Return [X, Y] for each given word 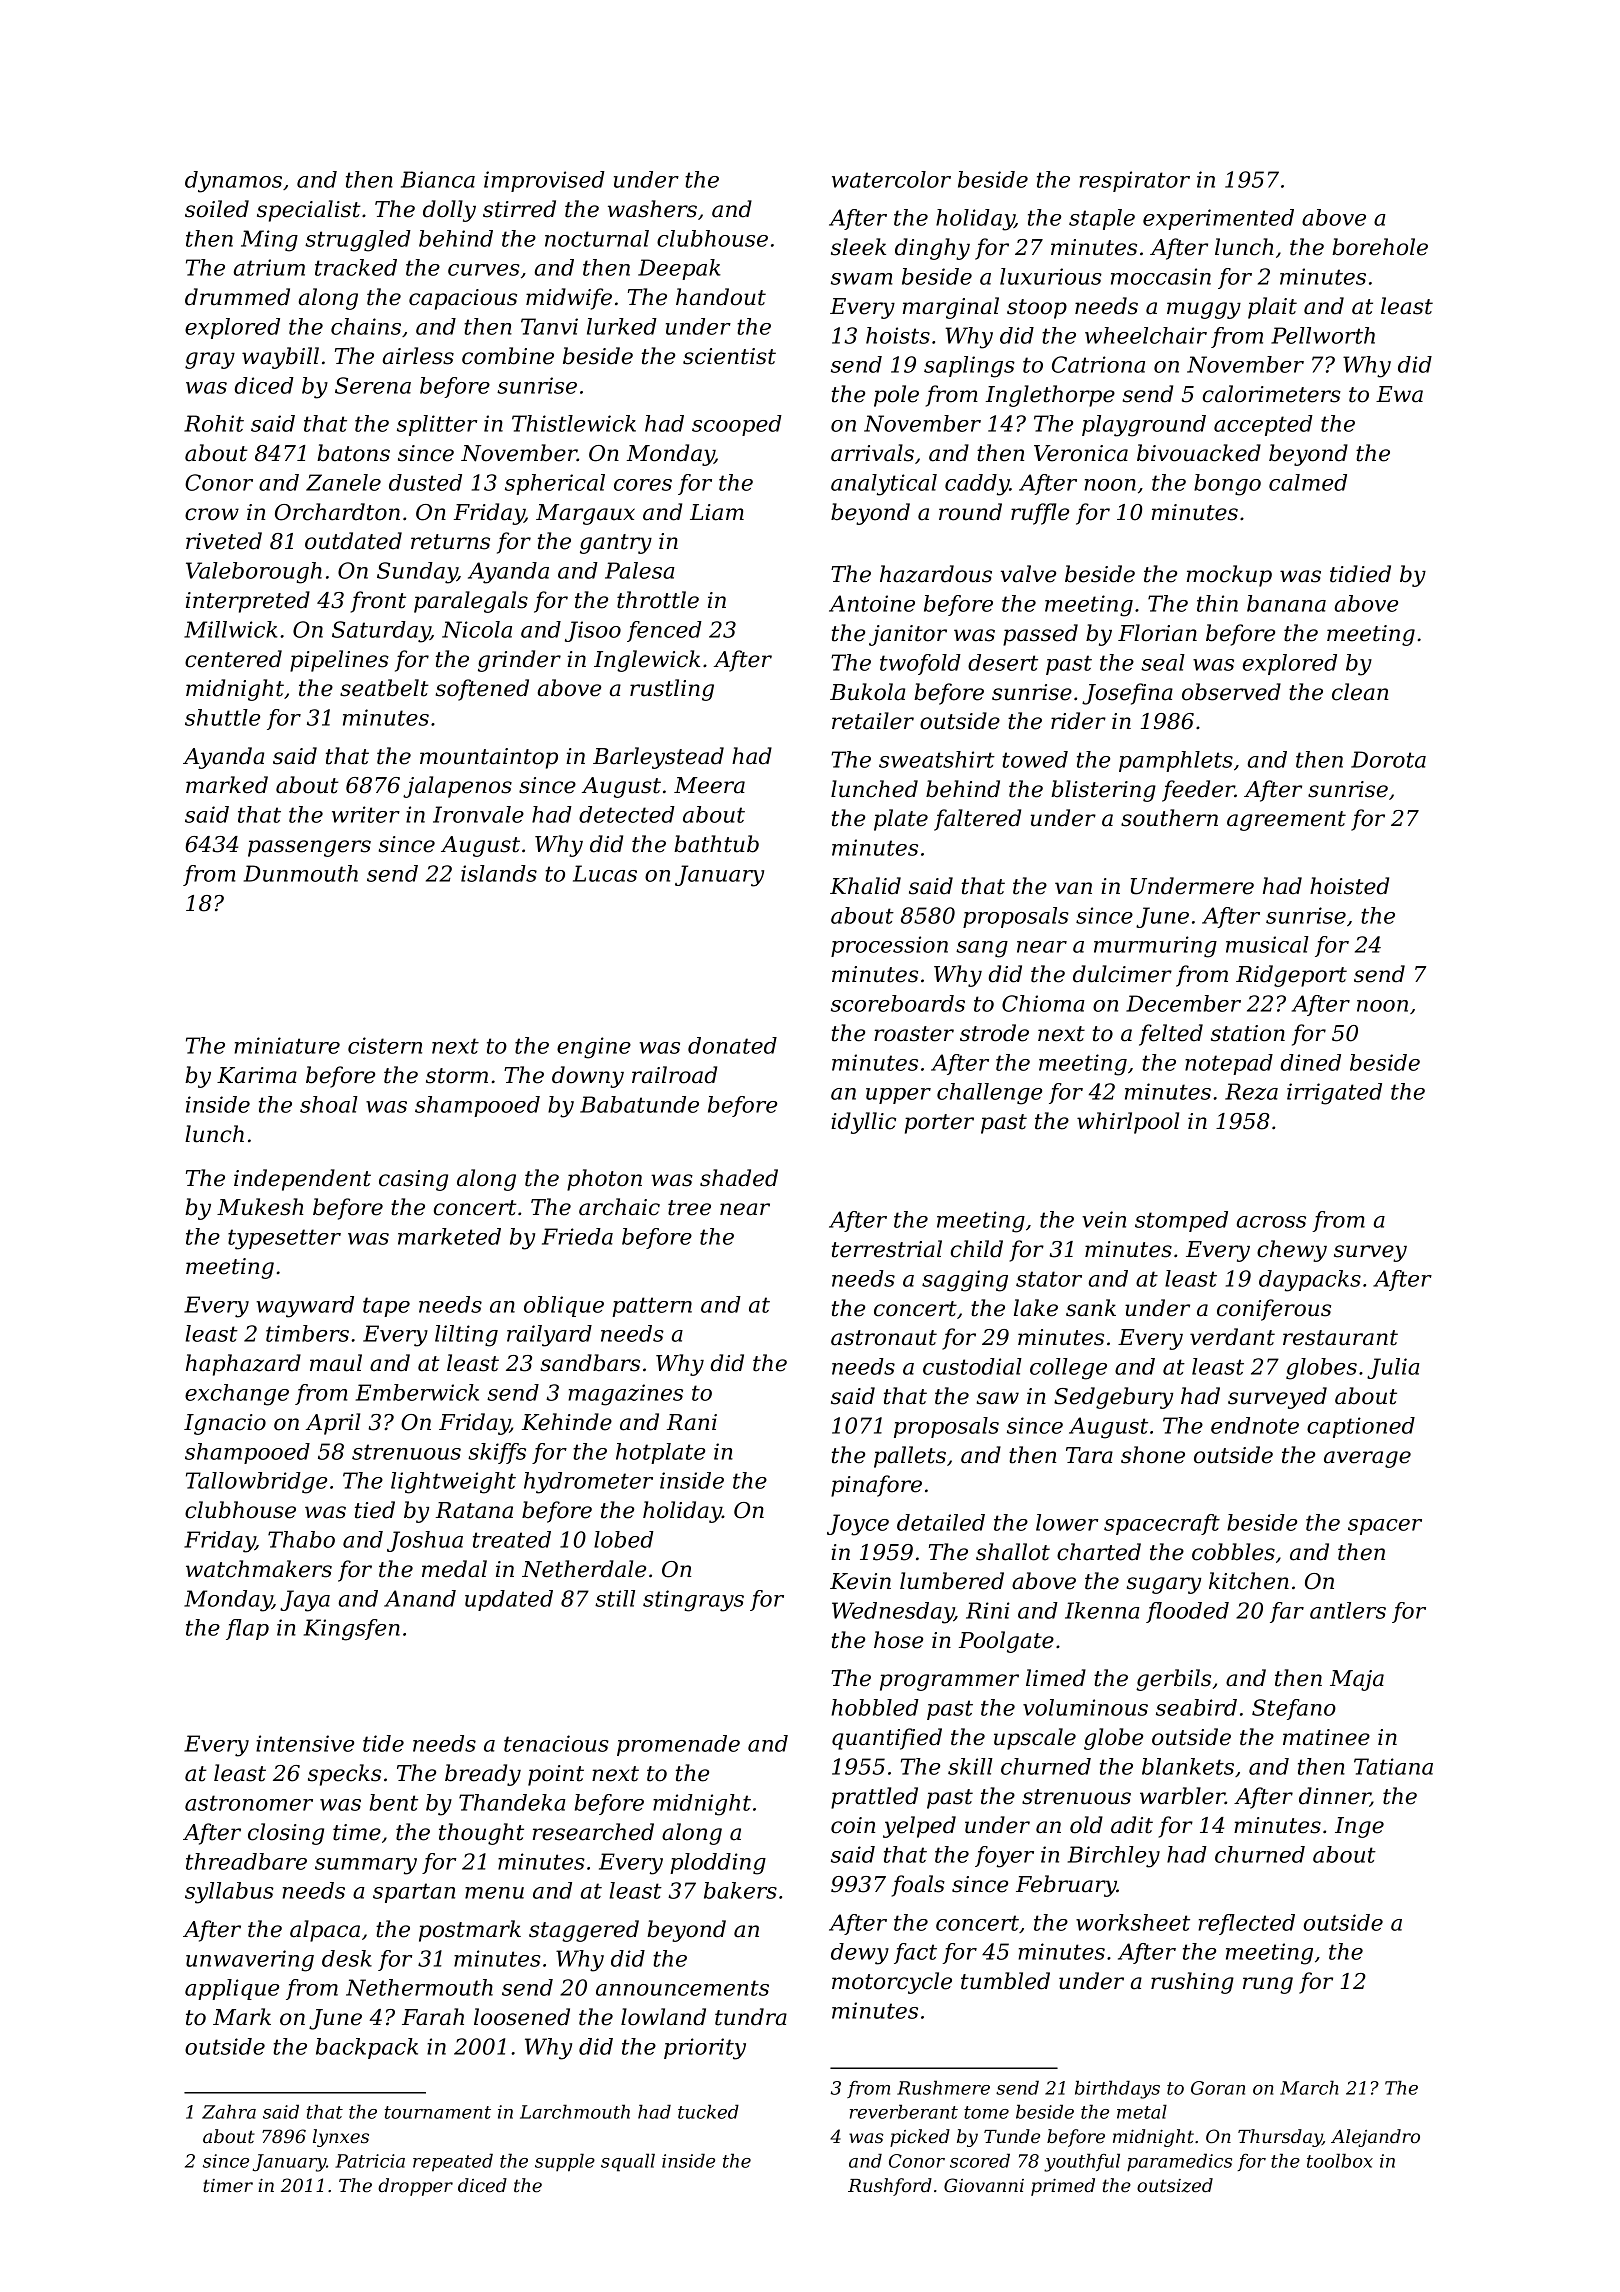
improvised [544, 181]
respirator [1134, 181]
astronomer [249, 1803]
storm [457, 1076]
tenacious [556, 1743]
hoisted [1349, 886]
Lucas [605, 873]
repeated [453, 2162]
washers [652, 209]
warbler [1182, 1796]
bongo [1227, 485]
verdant [1232, 1337]
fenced [664, 631]
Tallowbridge [256, 1483]
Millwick [231, 629]
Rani [691, 1422]
